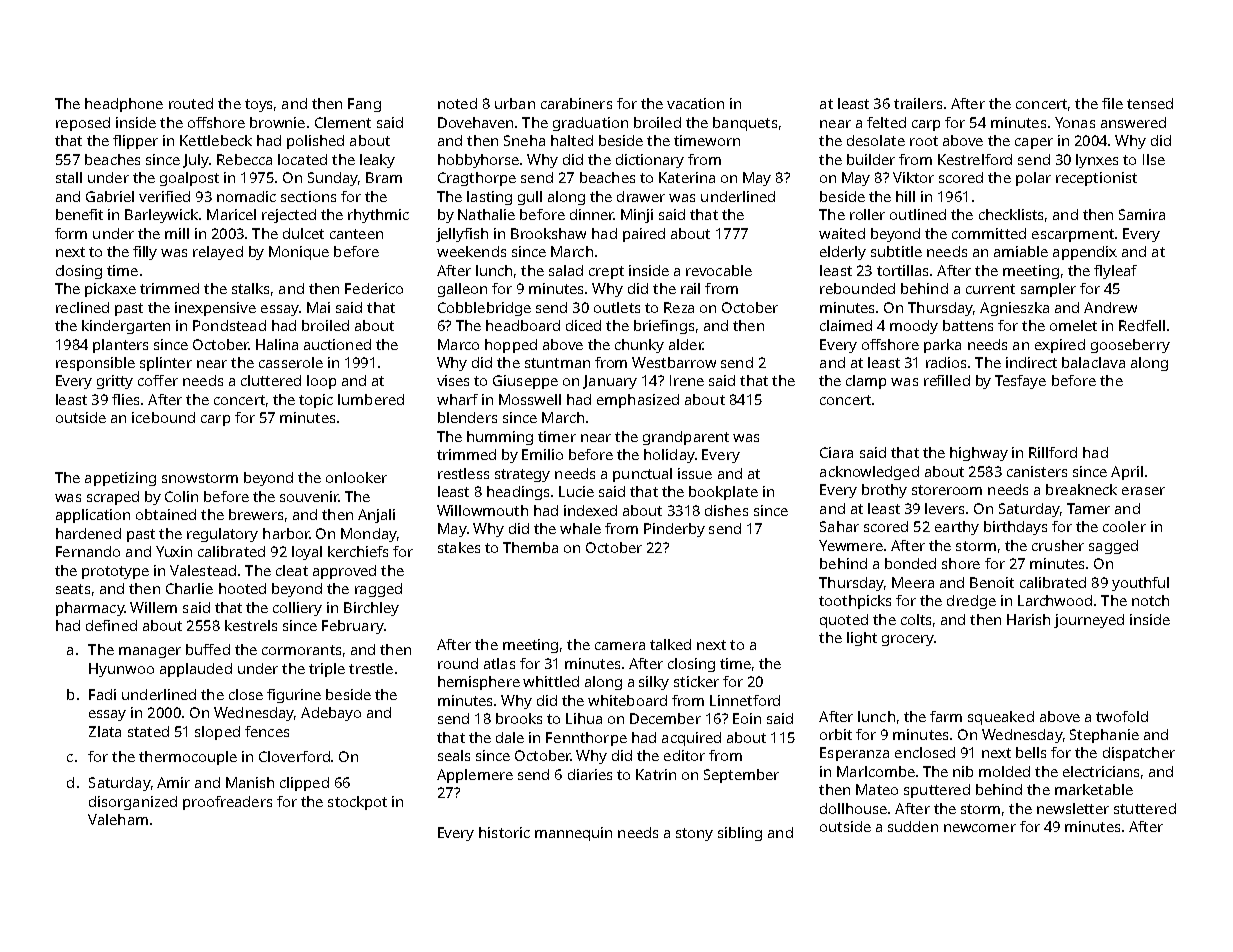  What do you see at coordinates (120, 479) in the document?
I see `appetizing` at bounding box center [120, 479].
